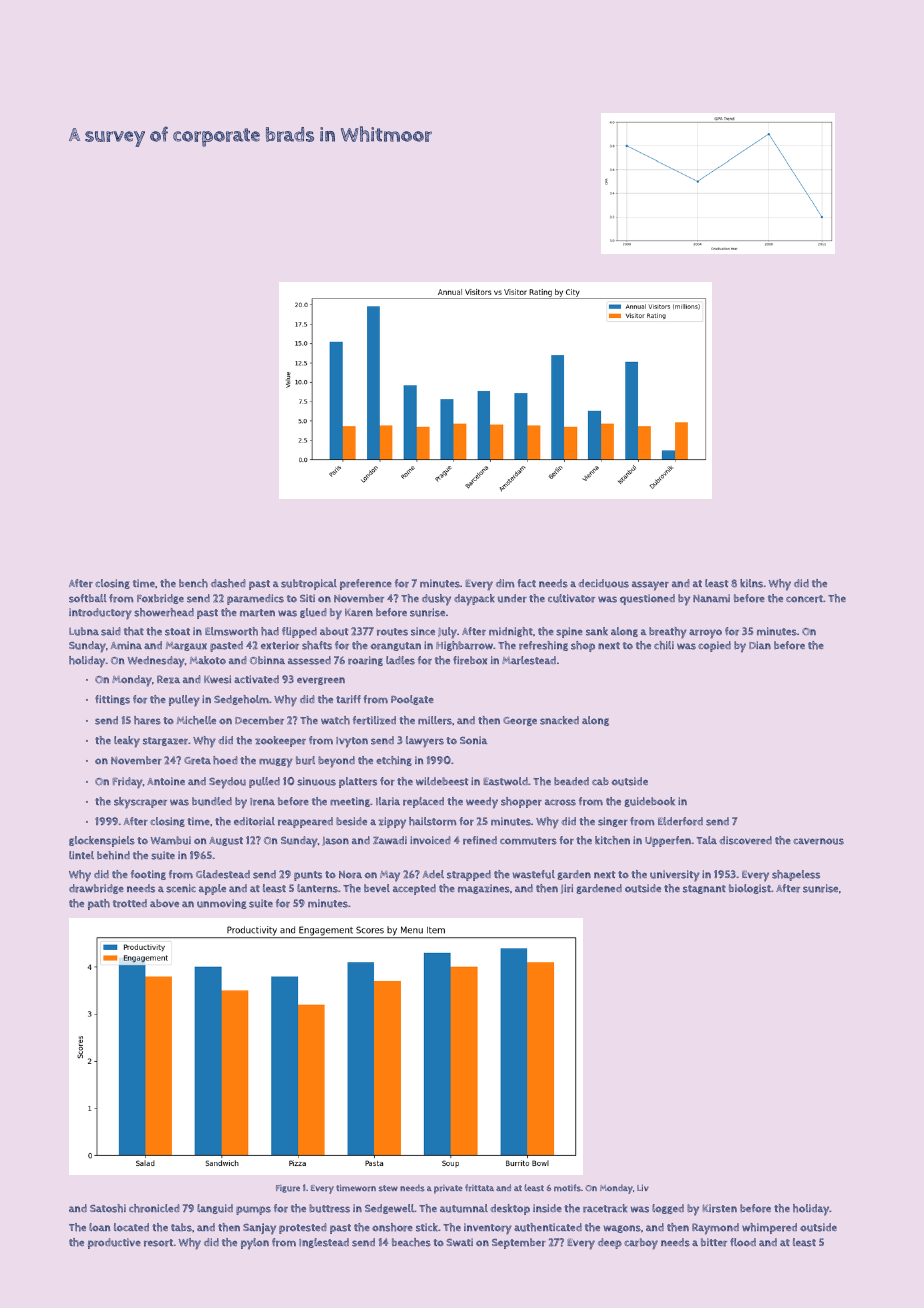 The width and height of the image is (924, 1308). Describe the element at coordinates (460, 1242) in the image. I see `Swati` at that location.
